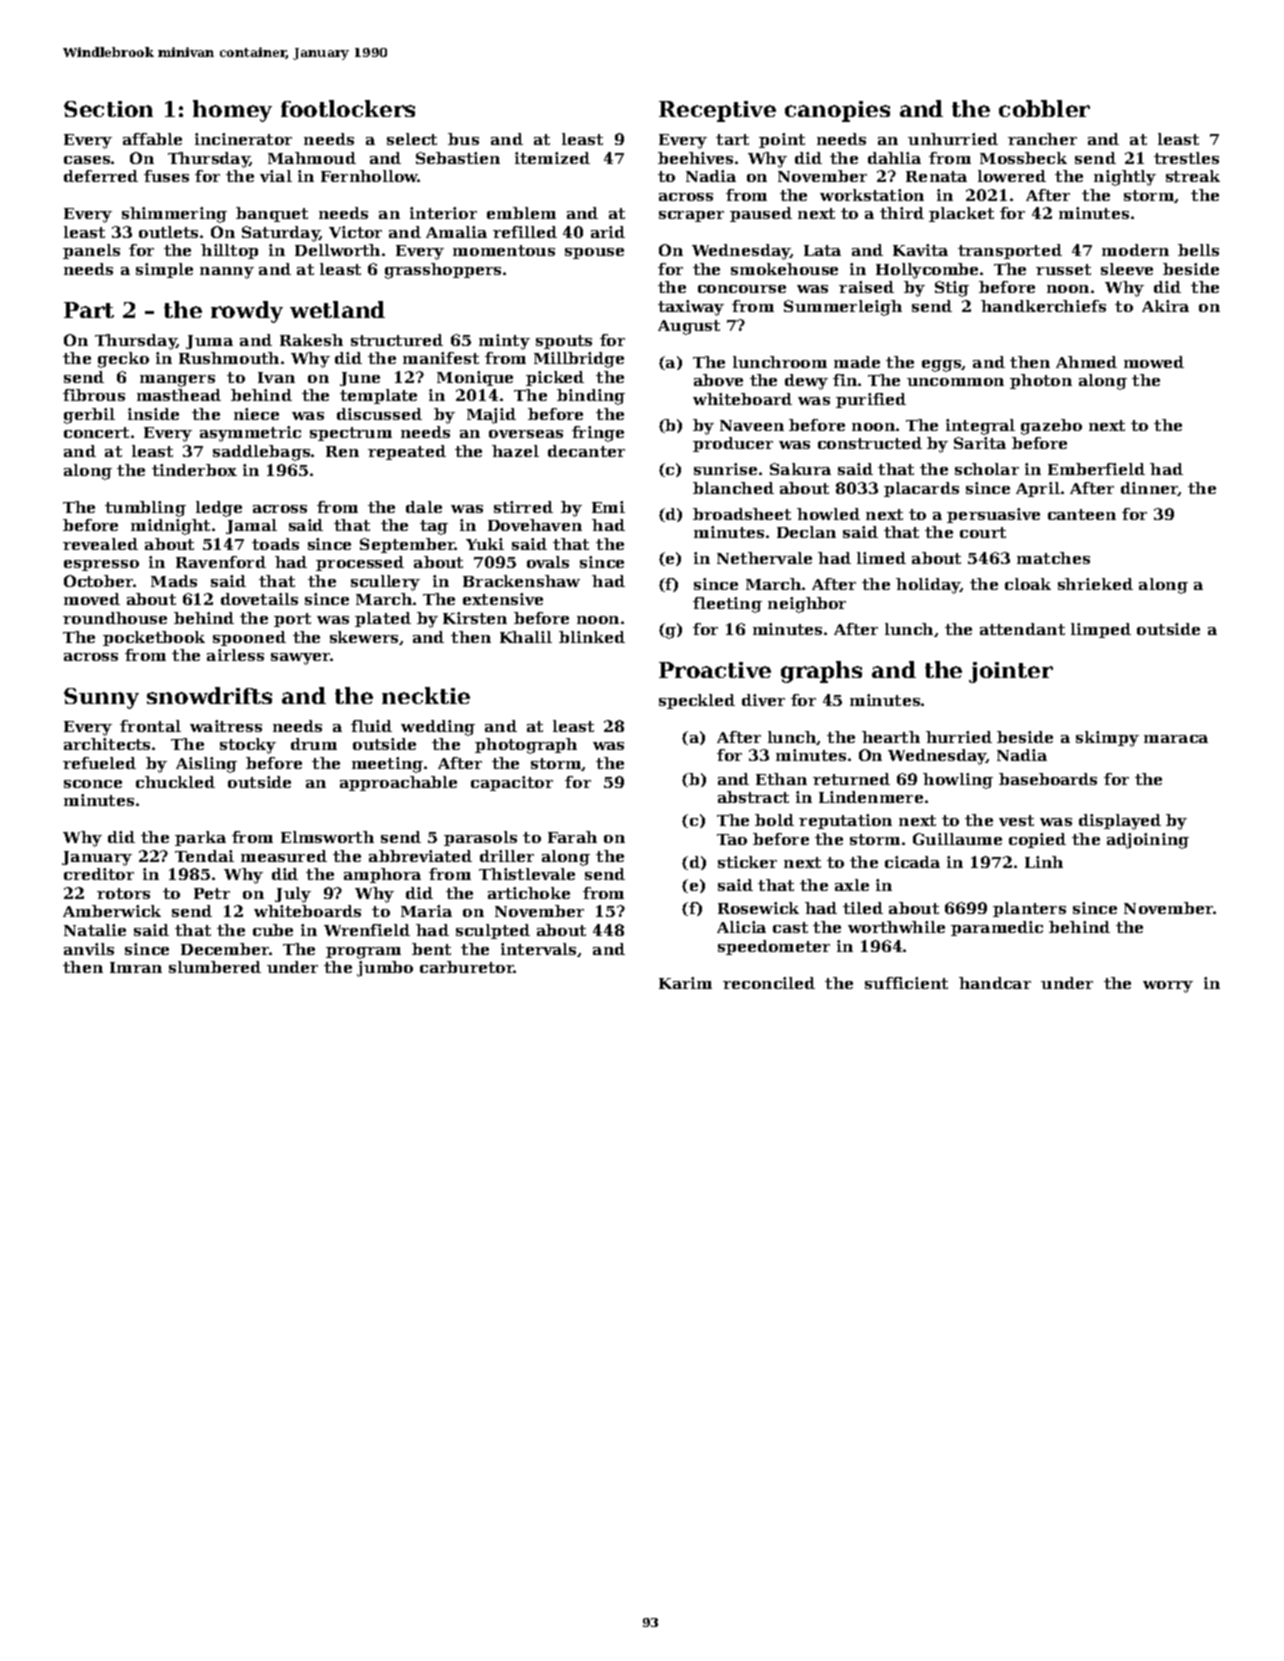 The image size is (1284, 1661). What do you see at coordinates (1053, 558) in the page?
I see `matches` at bounding box center [1053, 558].
